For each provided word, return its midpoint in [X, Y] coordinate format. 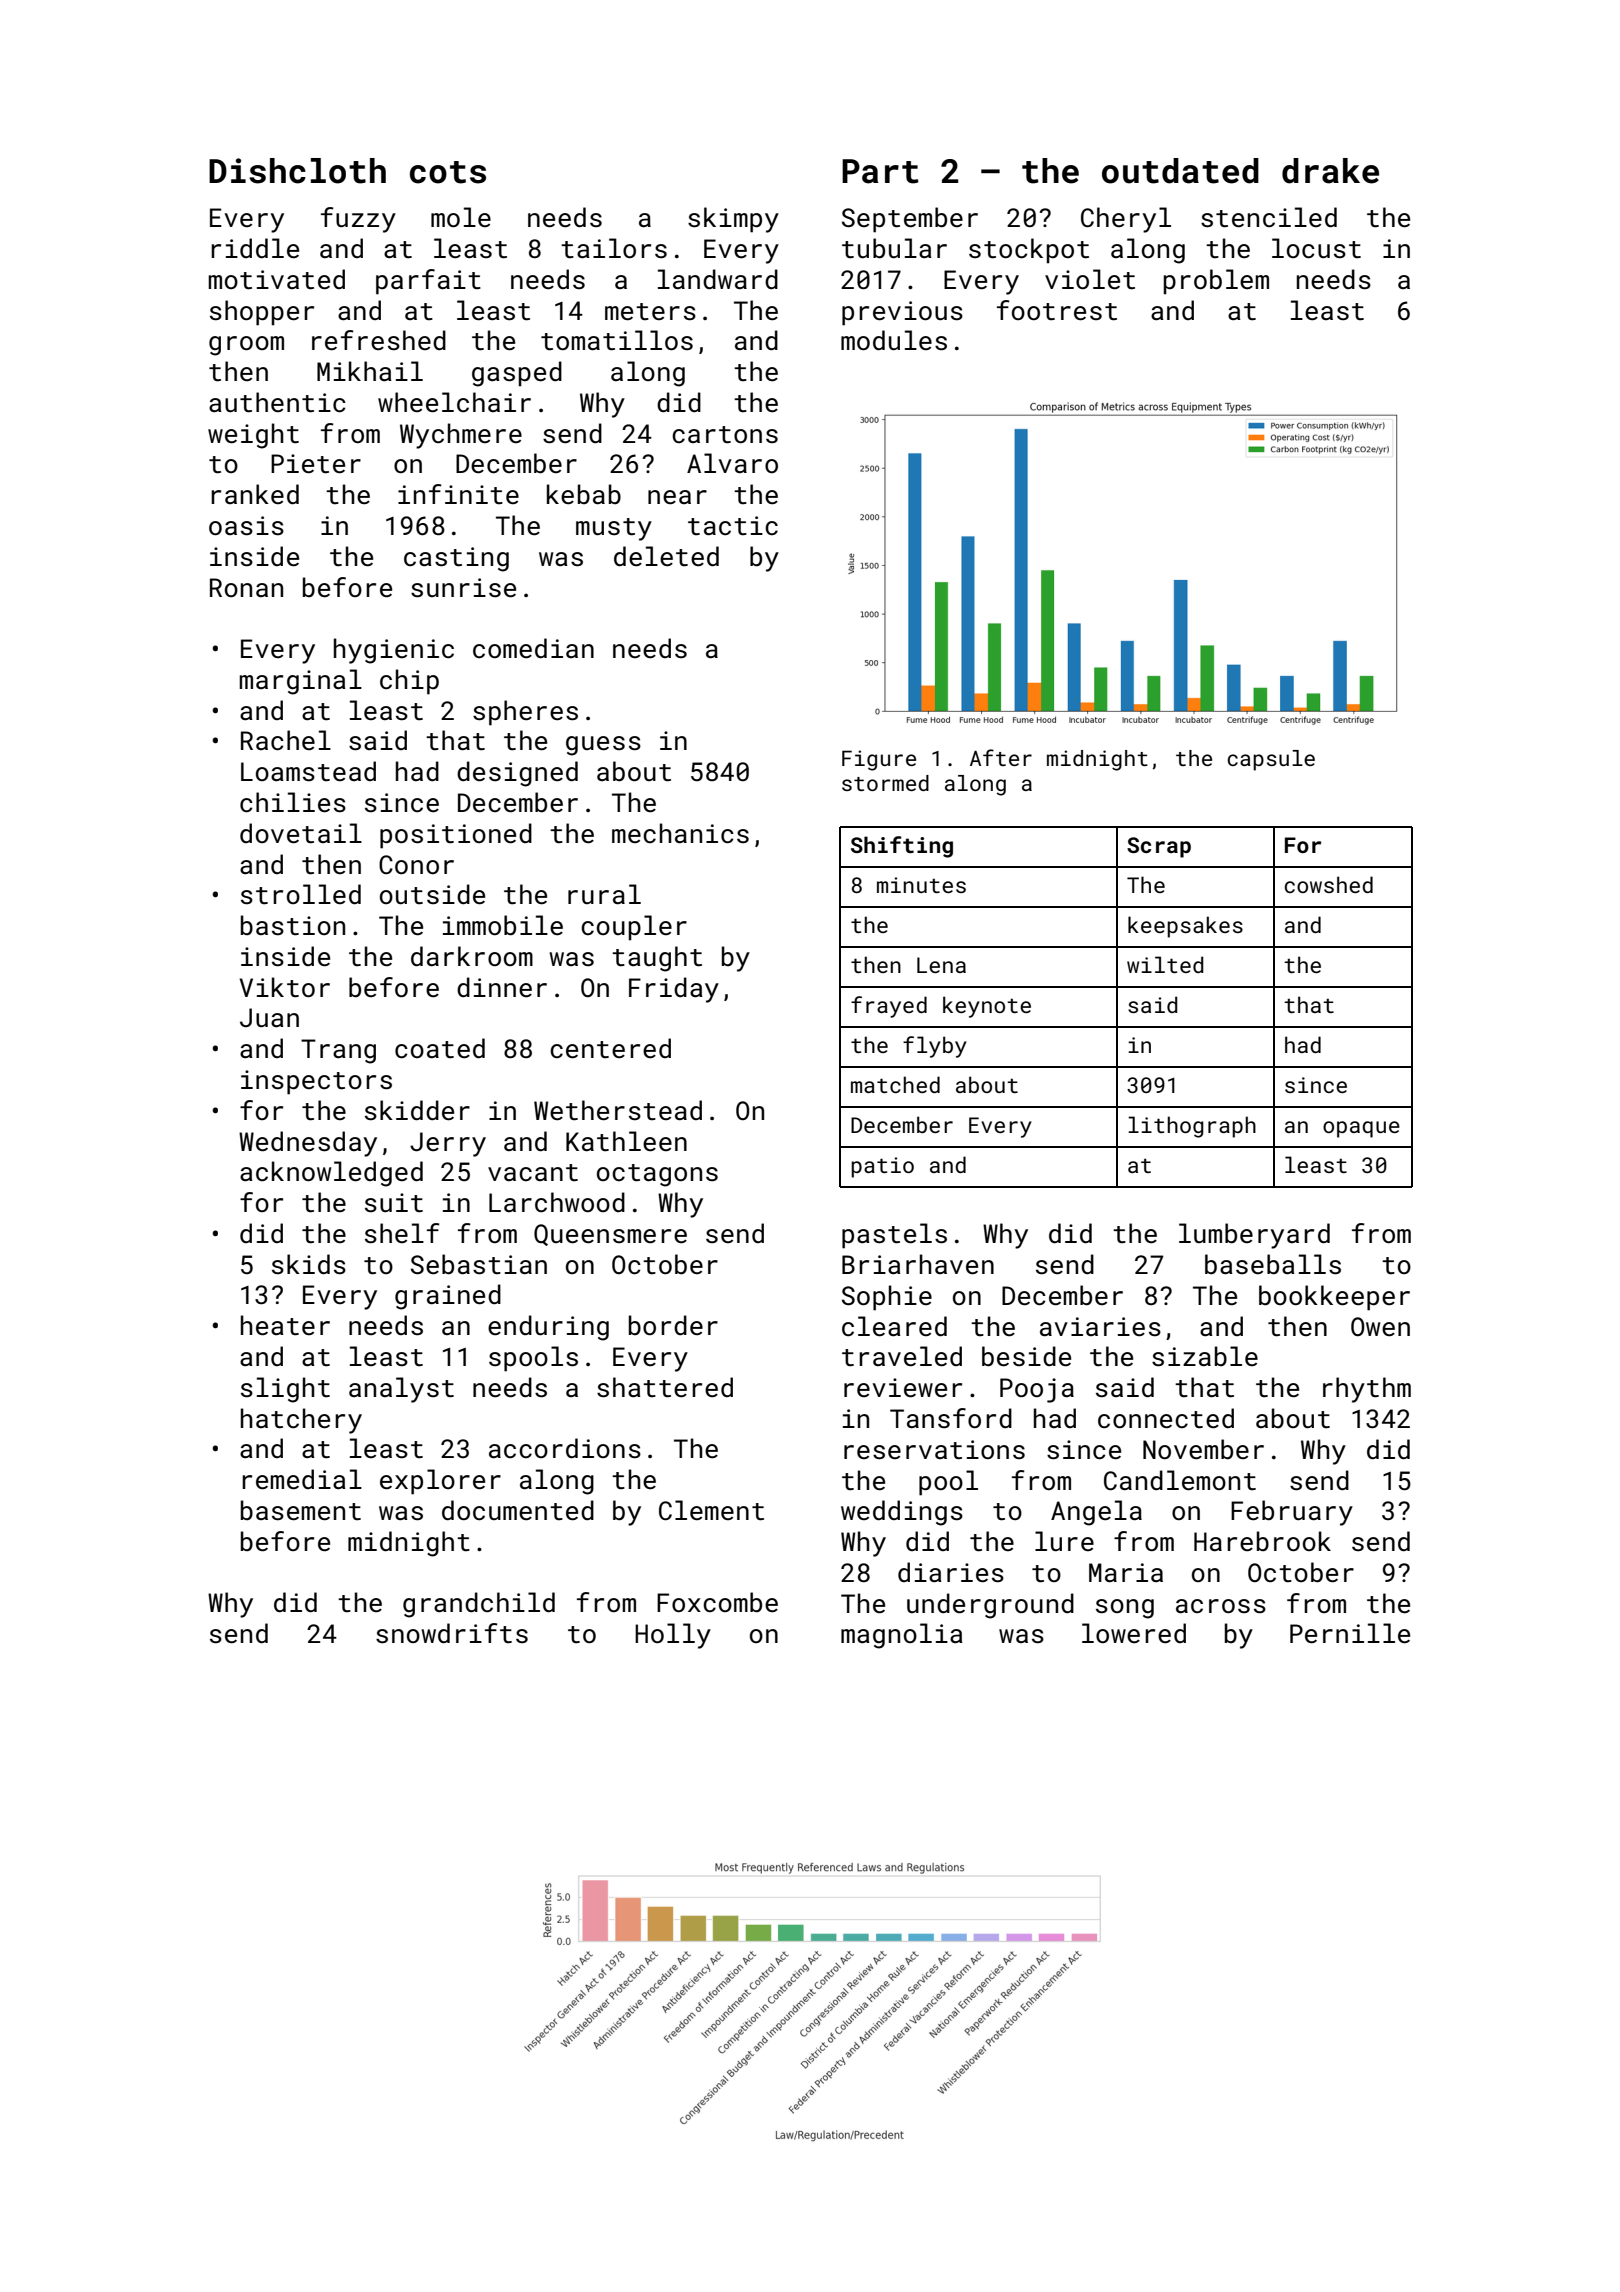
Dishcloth [297, 171]
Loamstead [308, 771]
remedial [302, 1479]
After [1001, 757]
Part [880, 171]
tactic [733, 526]
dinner [502, 987]
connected [1166, 1418]
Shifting [902, 847]
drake [1330, 171]
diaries [951, 1572]
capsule [1271, 760]
